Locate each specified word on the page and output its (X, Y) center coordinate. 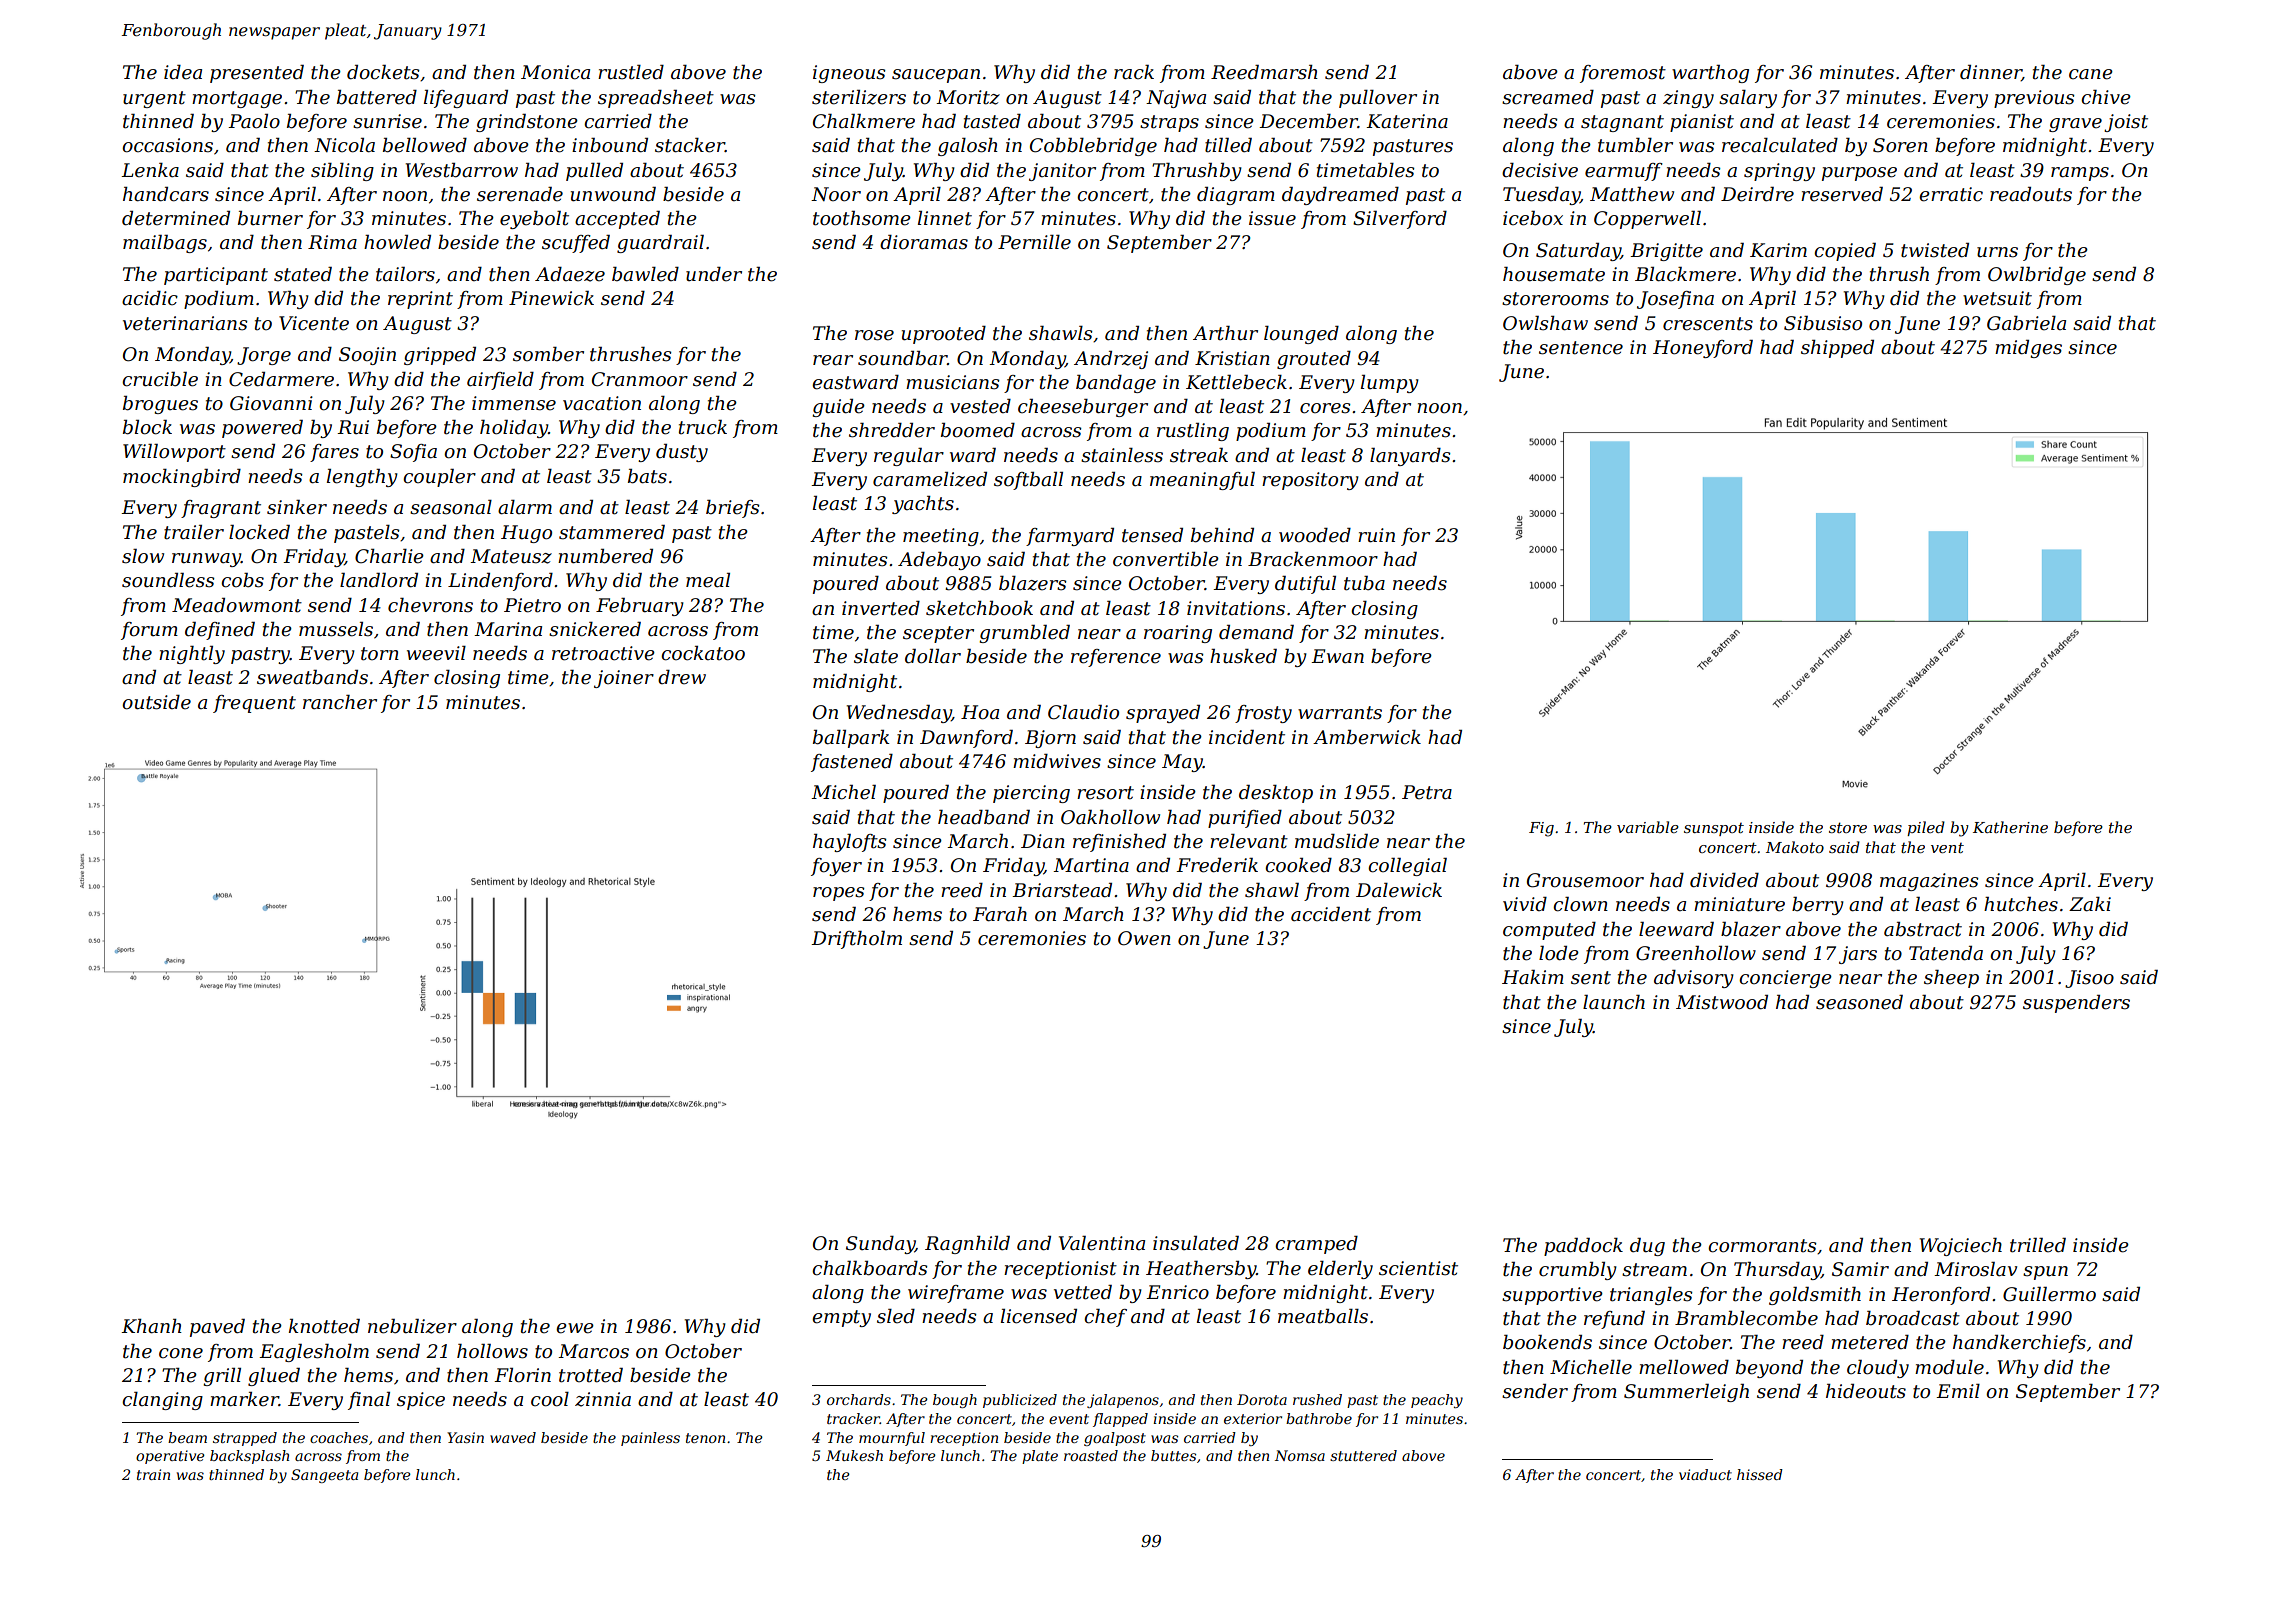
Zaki (2090, 904)
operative (170, 1457)
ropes (838, 894)
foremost (1623, 74)
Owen (1144, 938)
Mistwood (1722, 1002)
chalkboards (869, 1268)
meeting (941, 537)
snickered (595, 629)
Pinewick (551, 298)
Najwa (1176, 99)
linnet (945, 218)
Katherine (2010, 827)
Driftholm (856, 940)
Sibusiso (1823, 323)
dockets (383, 72)
